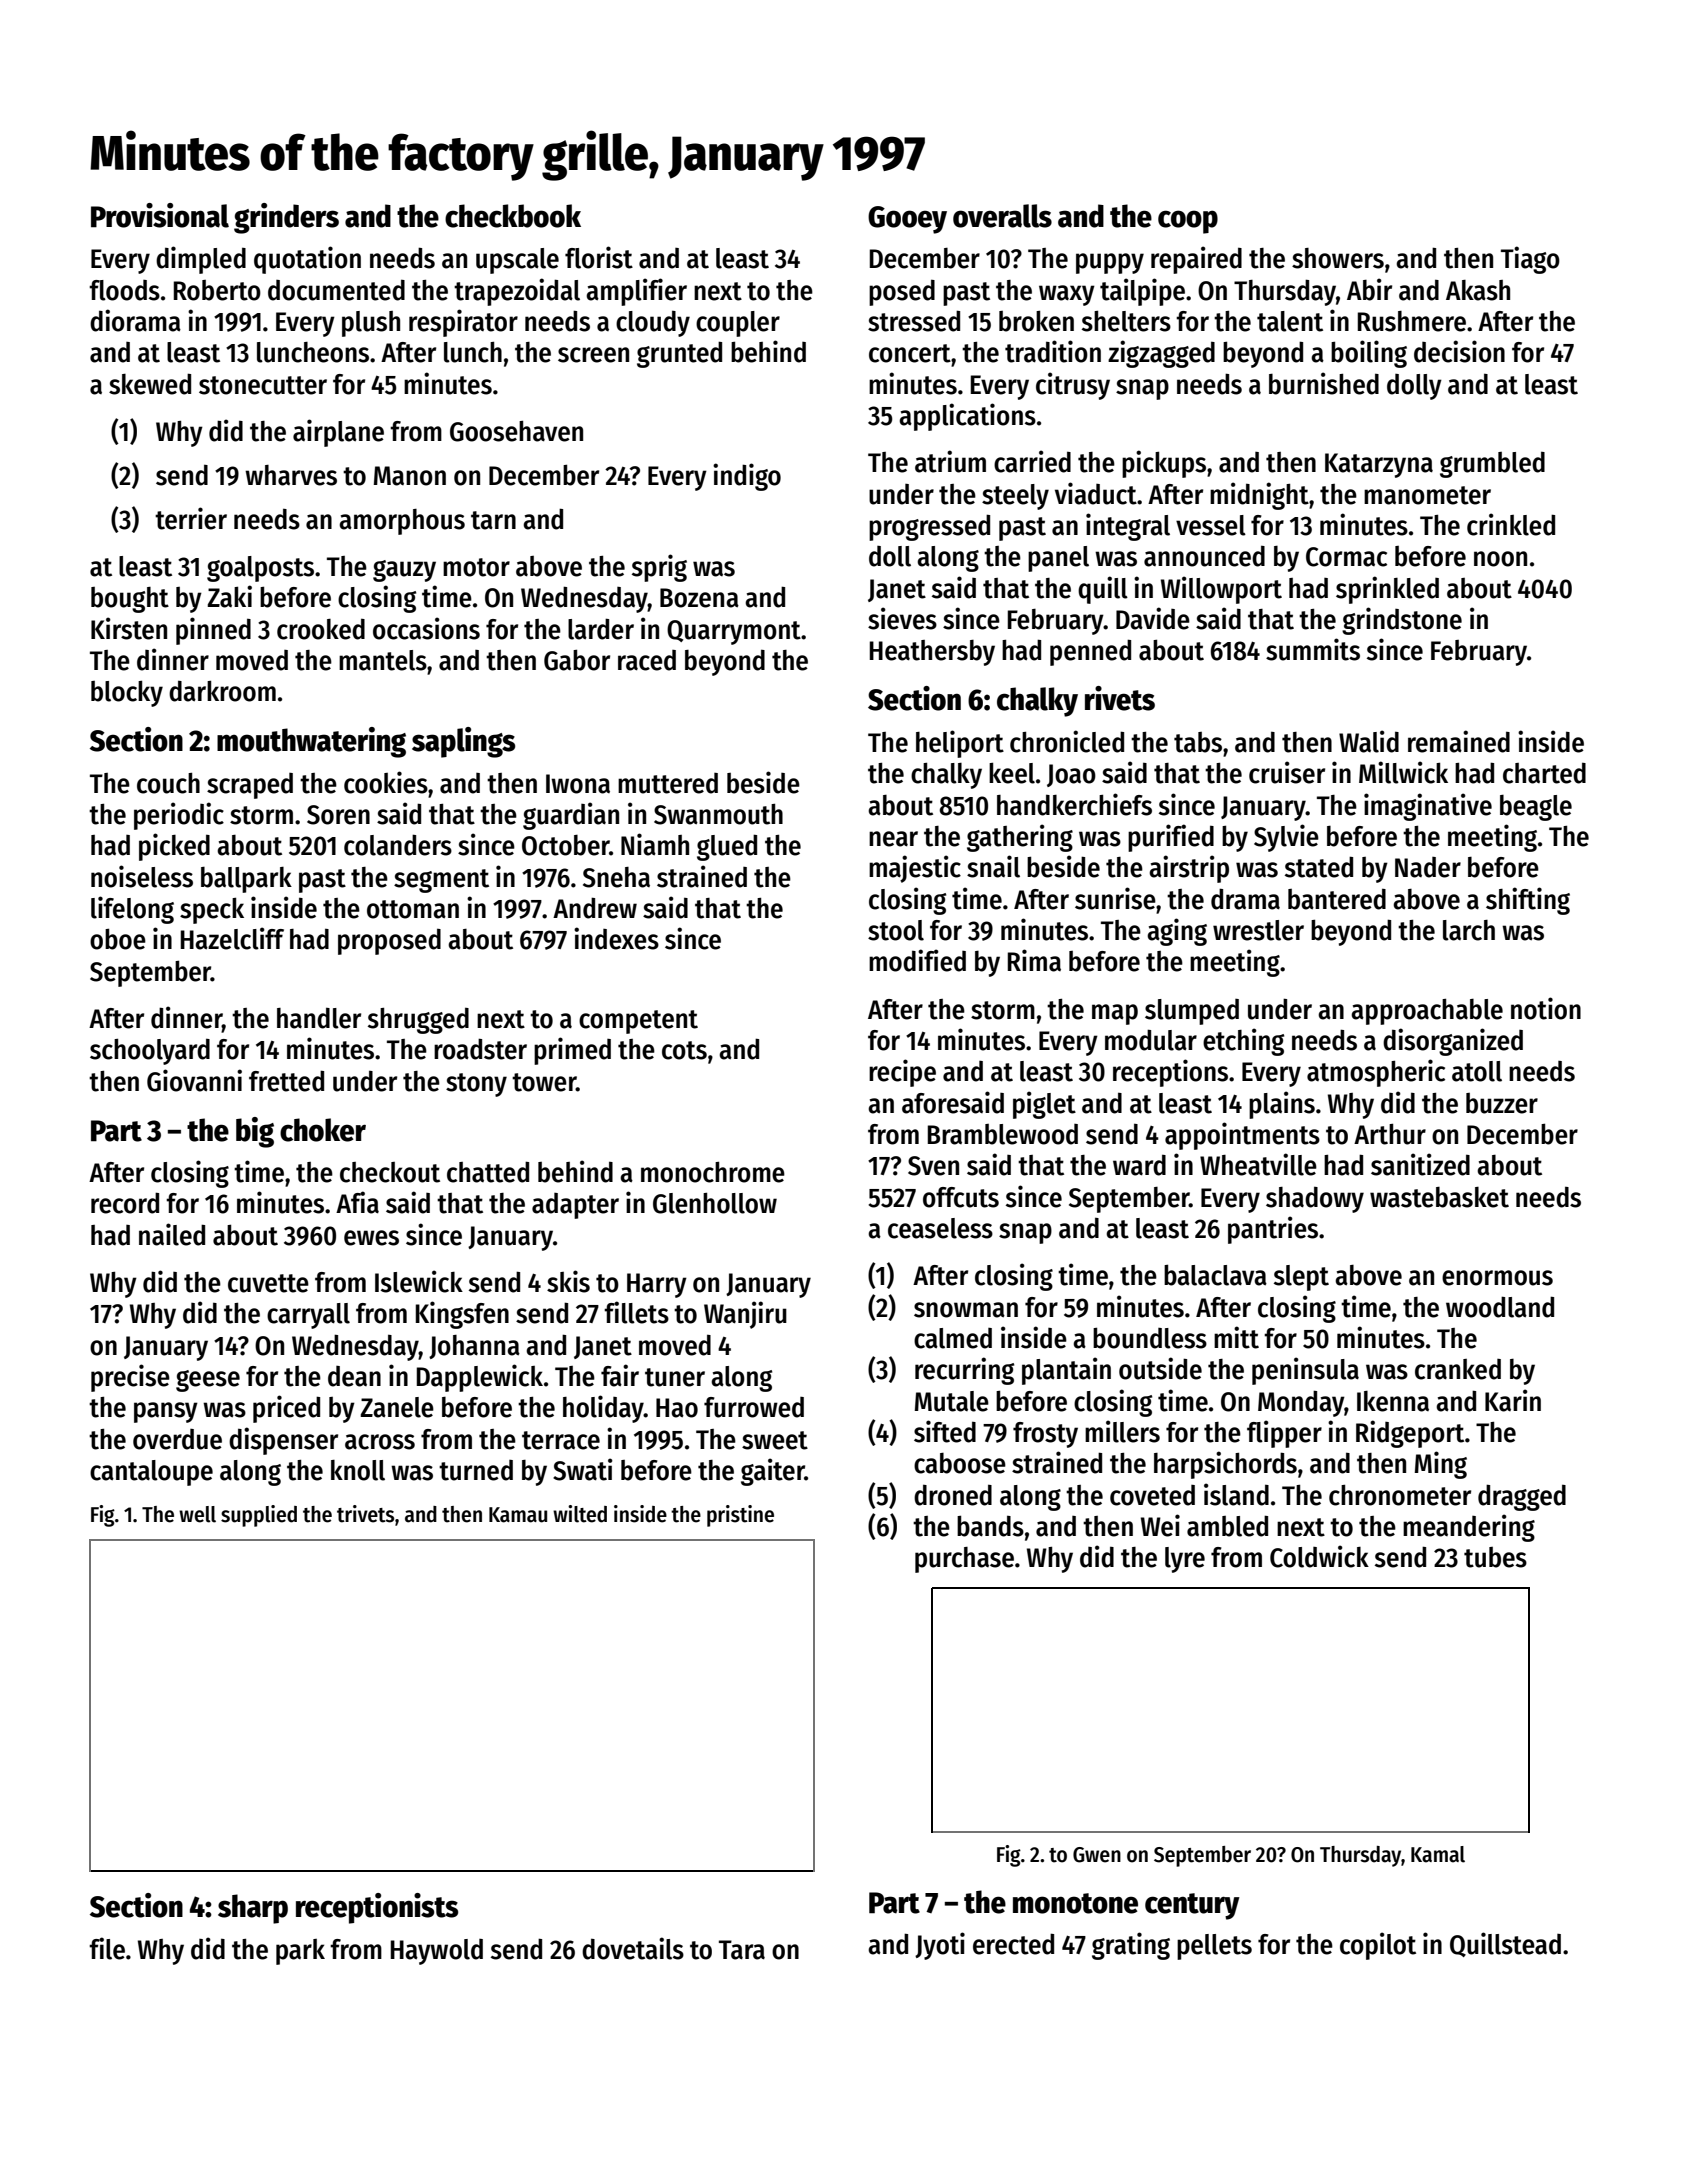 This image has height=2178, width=1683. Describe the element at coordinates (1495, 1557) in the image. I see `tubes` at that location.
